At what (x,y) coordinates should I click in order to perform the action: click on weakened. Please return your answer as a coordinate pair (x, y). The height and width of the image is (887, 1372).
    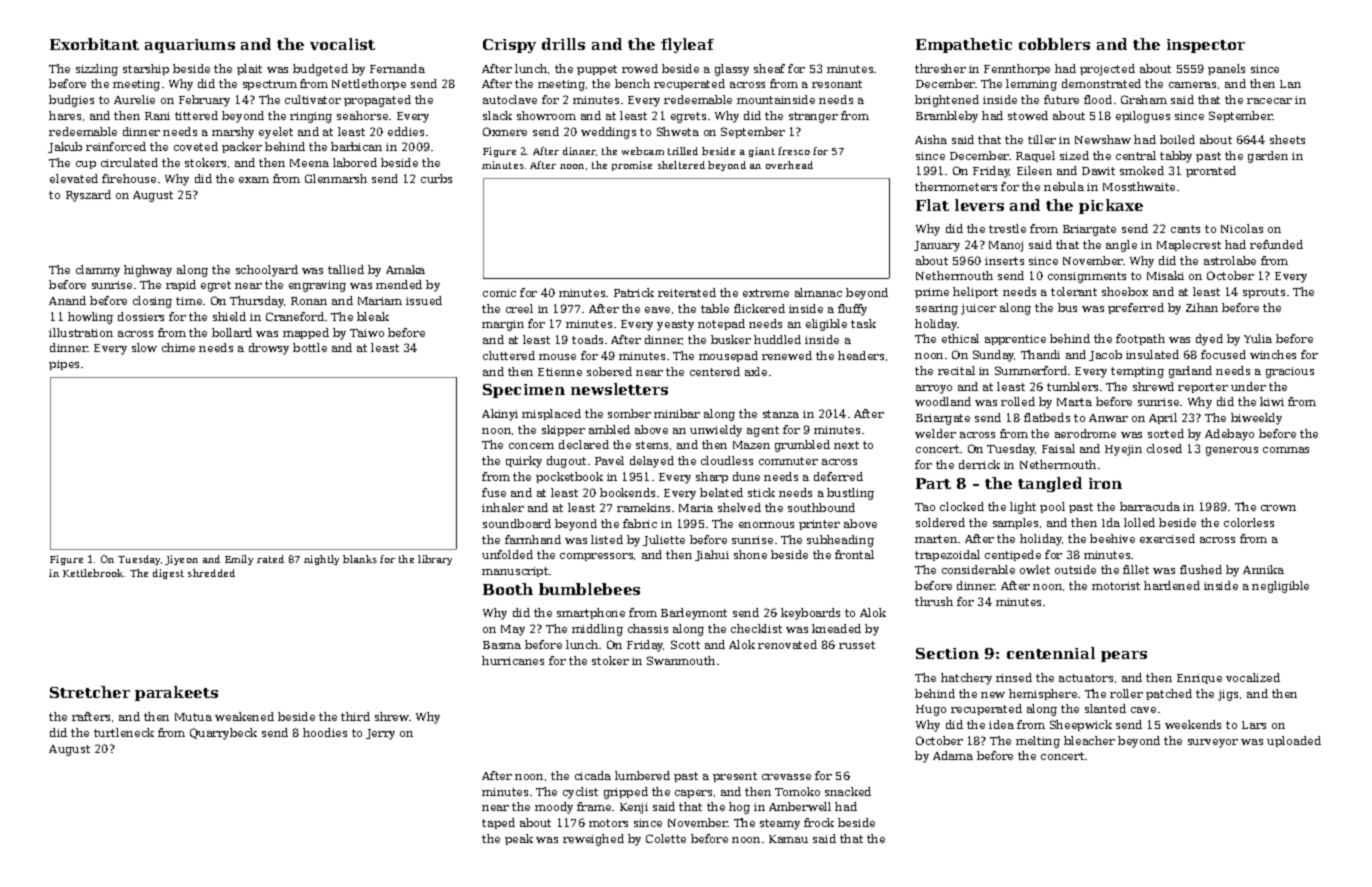
    Looking at the image, I should click on (244, 716).
